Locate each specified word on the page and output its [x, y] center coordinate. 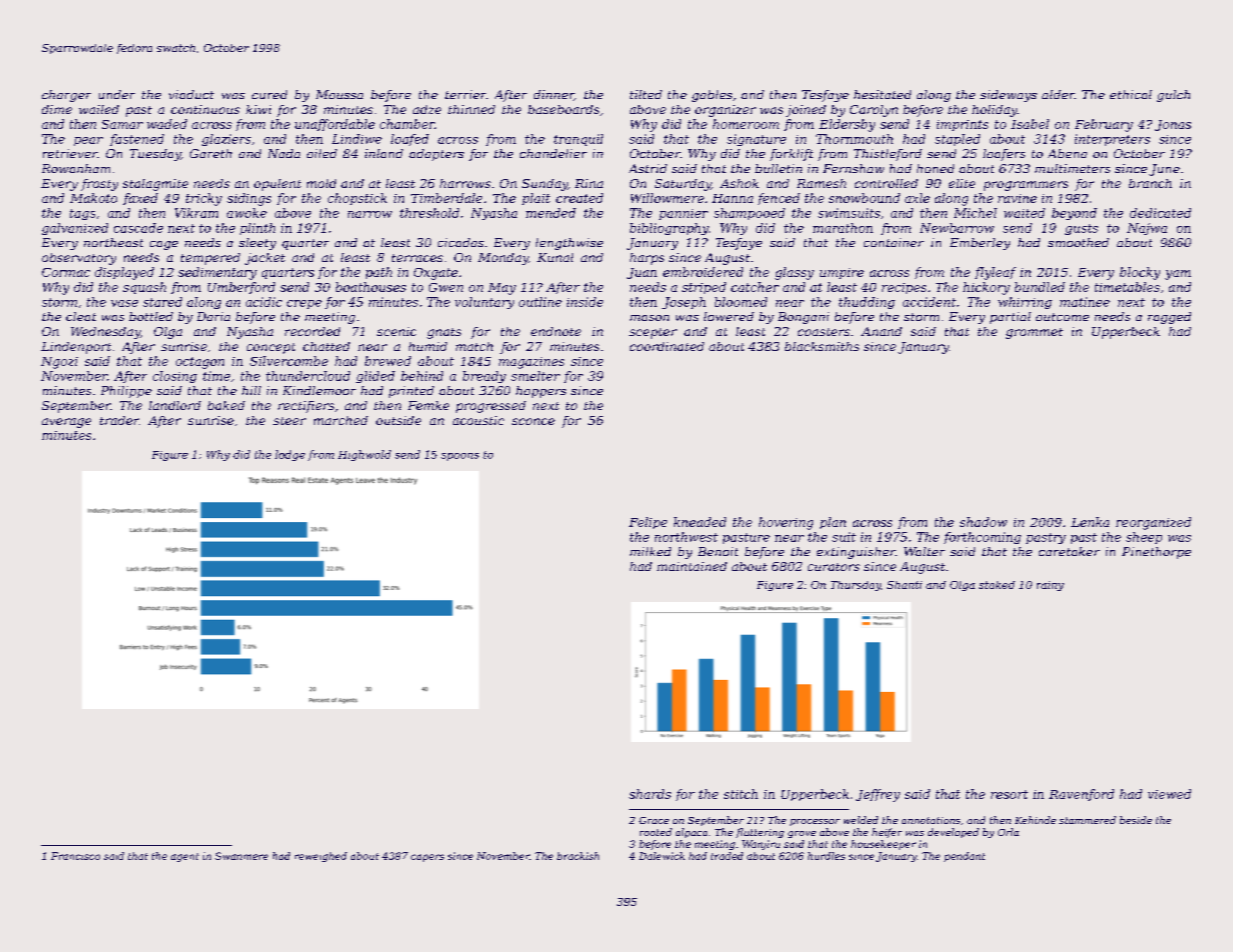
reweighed [321, 857]
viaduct [191, 94]
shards [650, 794]
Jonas [1173, 125]
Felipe [648, 523]
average [66, 423]
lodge [290, 455]
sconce [533, 421]
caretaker [1069, 551]
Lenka [1090, 522]
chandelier [553, 153]
